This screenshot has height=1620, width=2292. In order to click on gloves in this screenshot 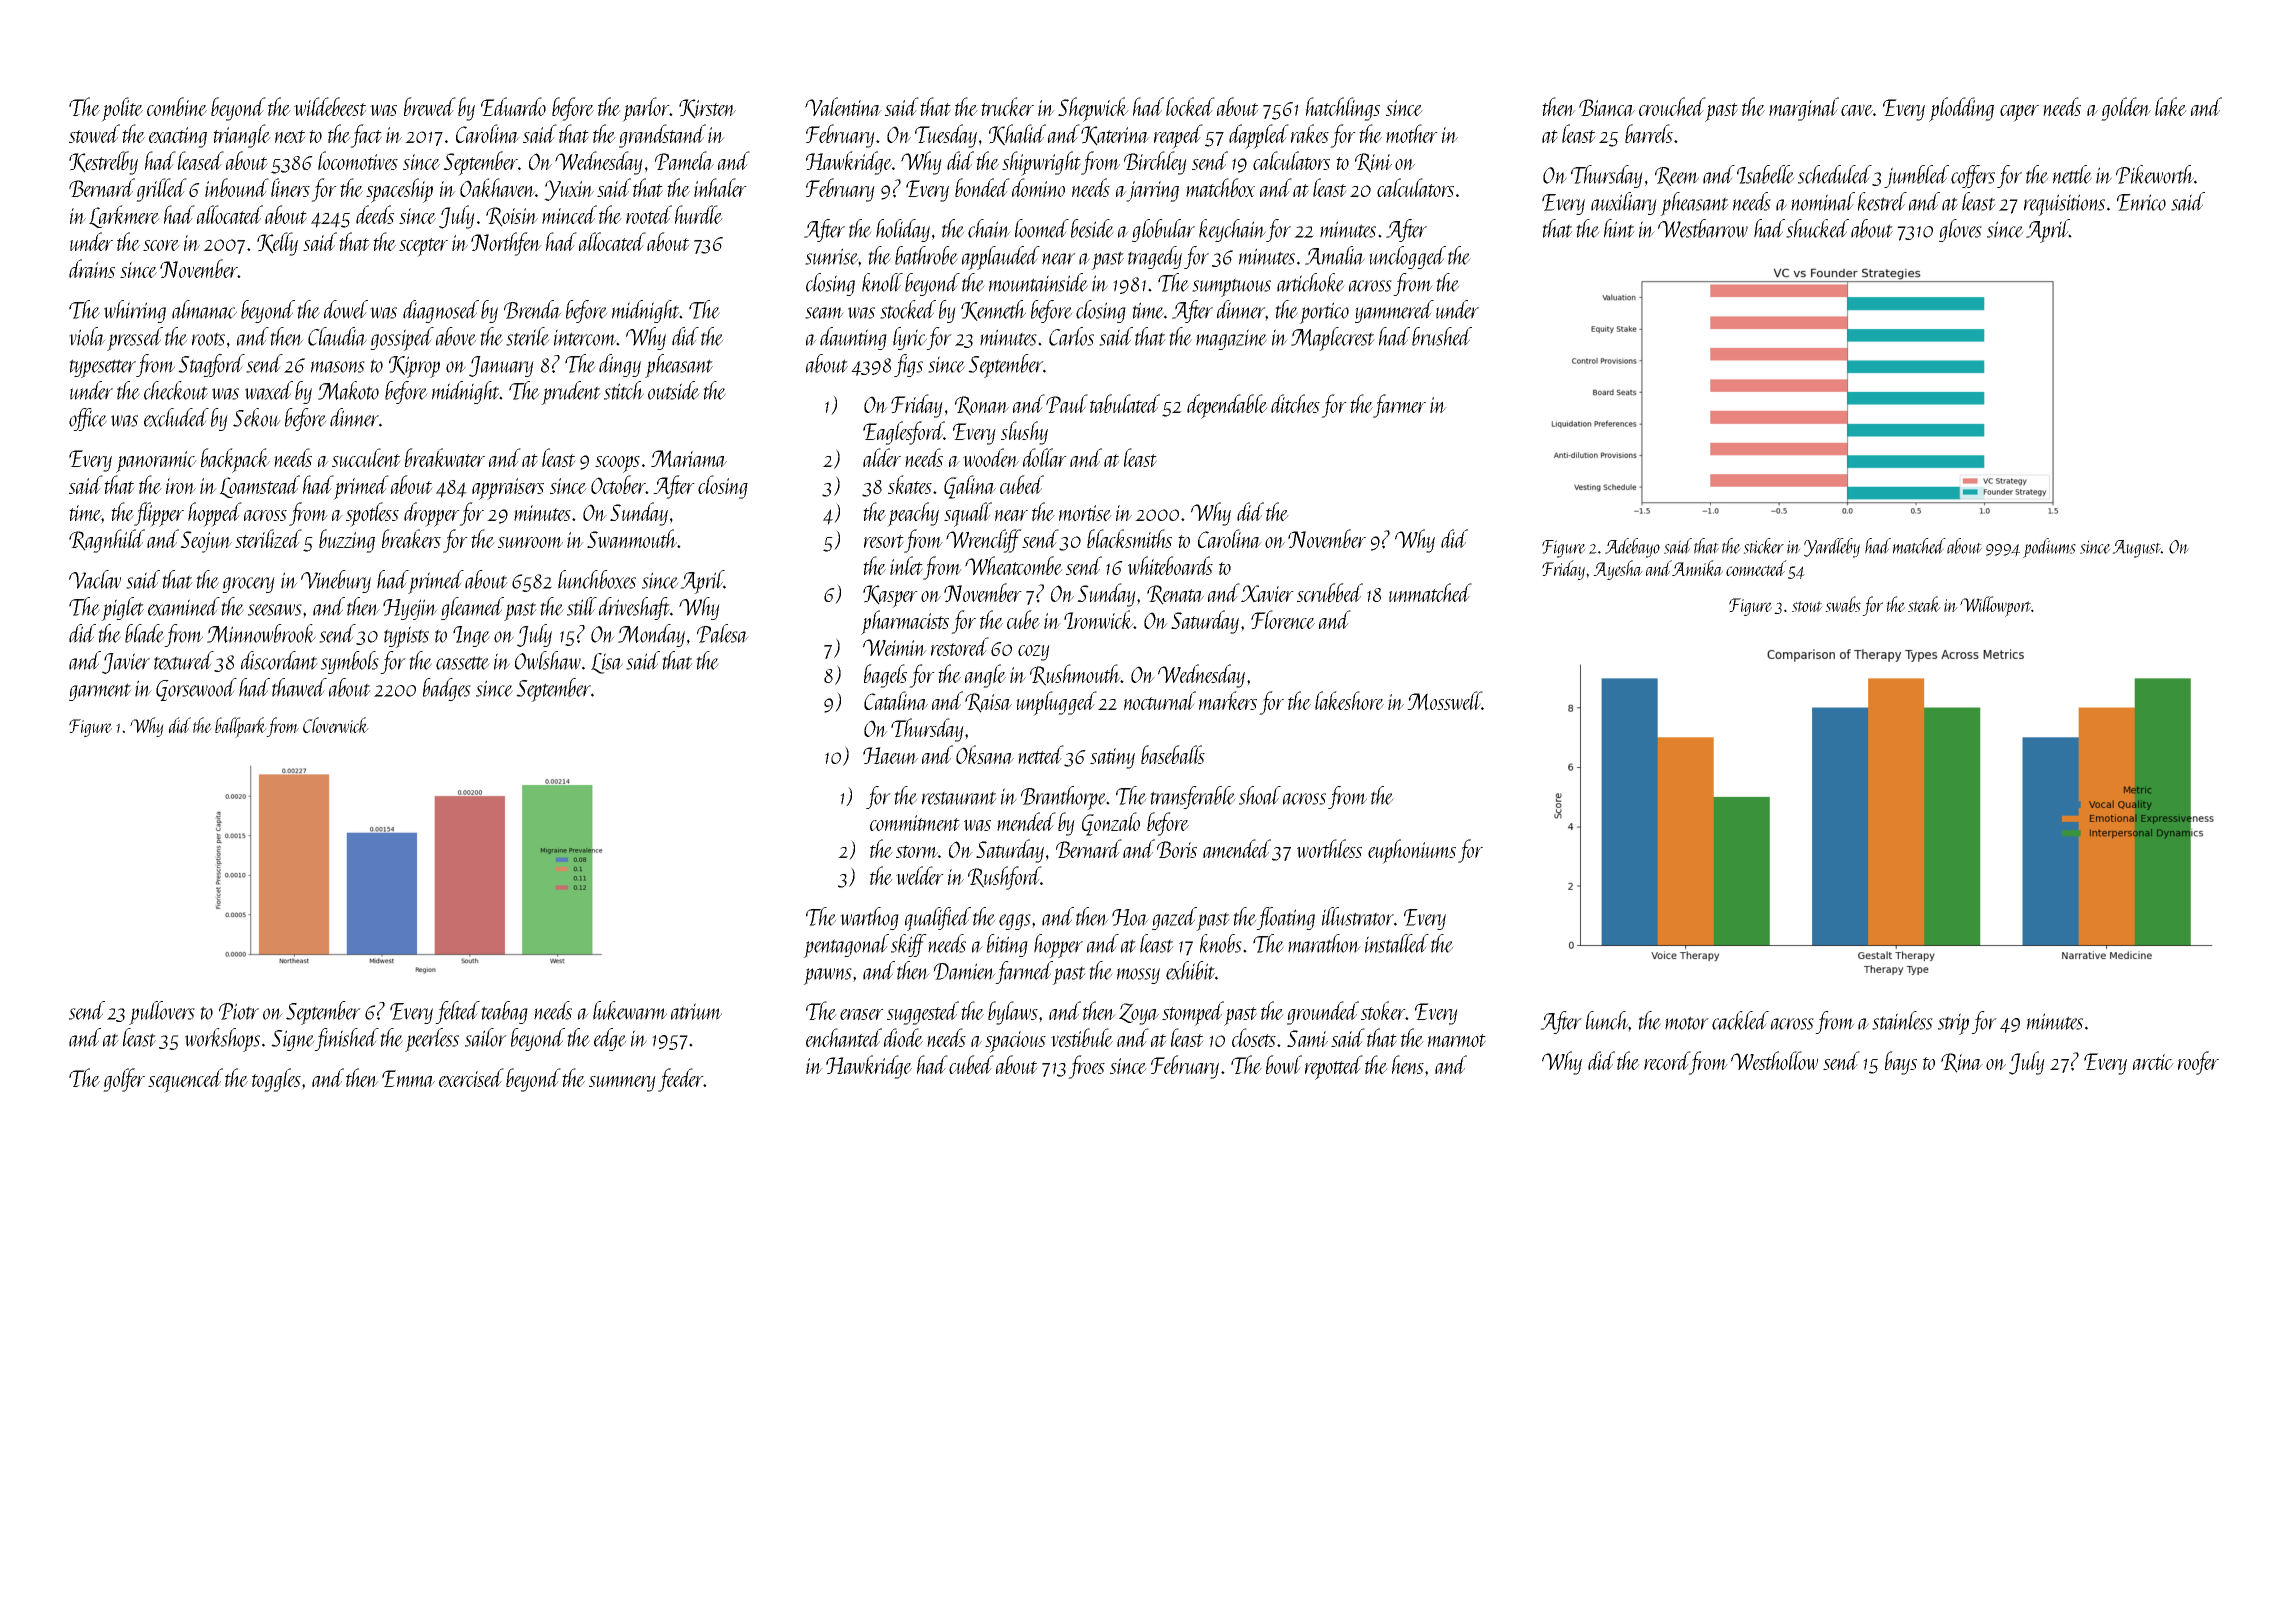, I will do `click(1960, 230)`.
